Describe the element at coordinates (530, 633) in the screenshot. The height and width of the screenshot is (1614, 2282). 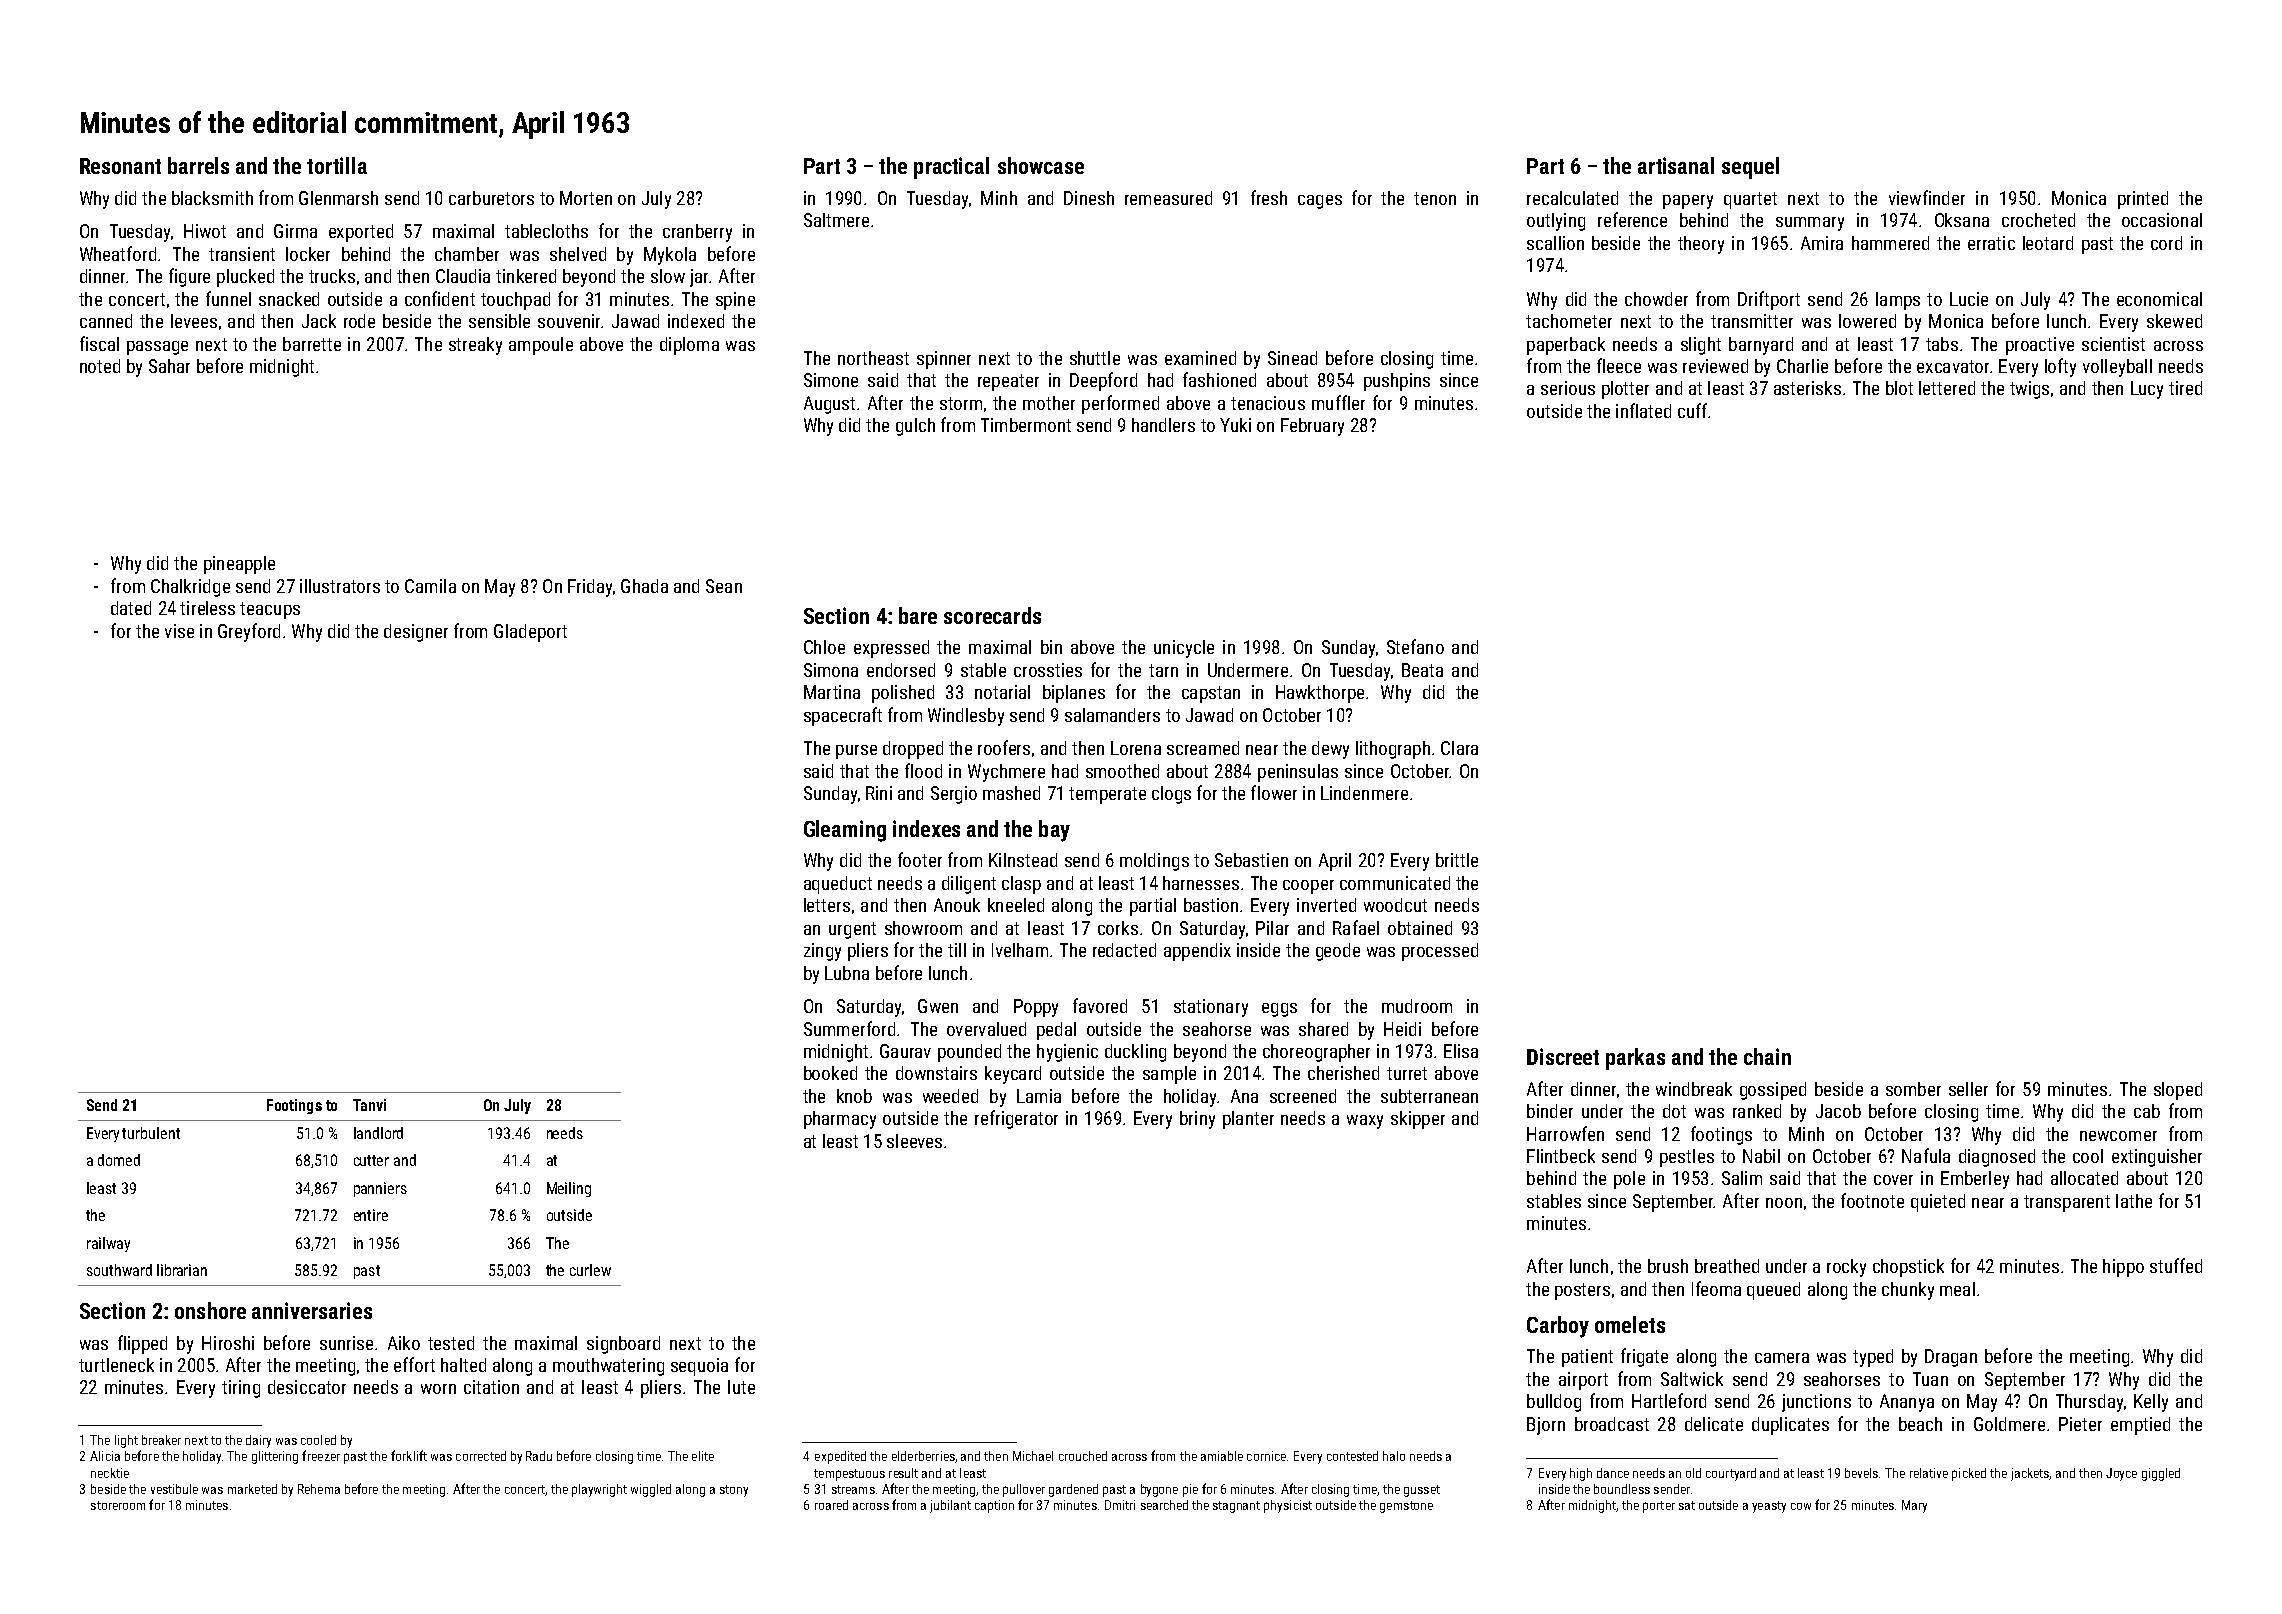
I see `Gladeport` at that location.
